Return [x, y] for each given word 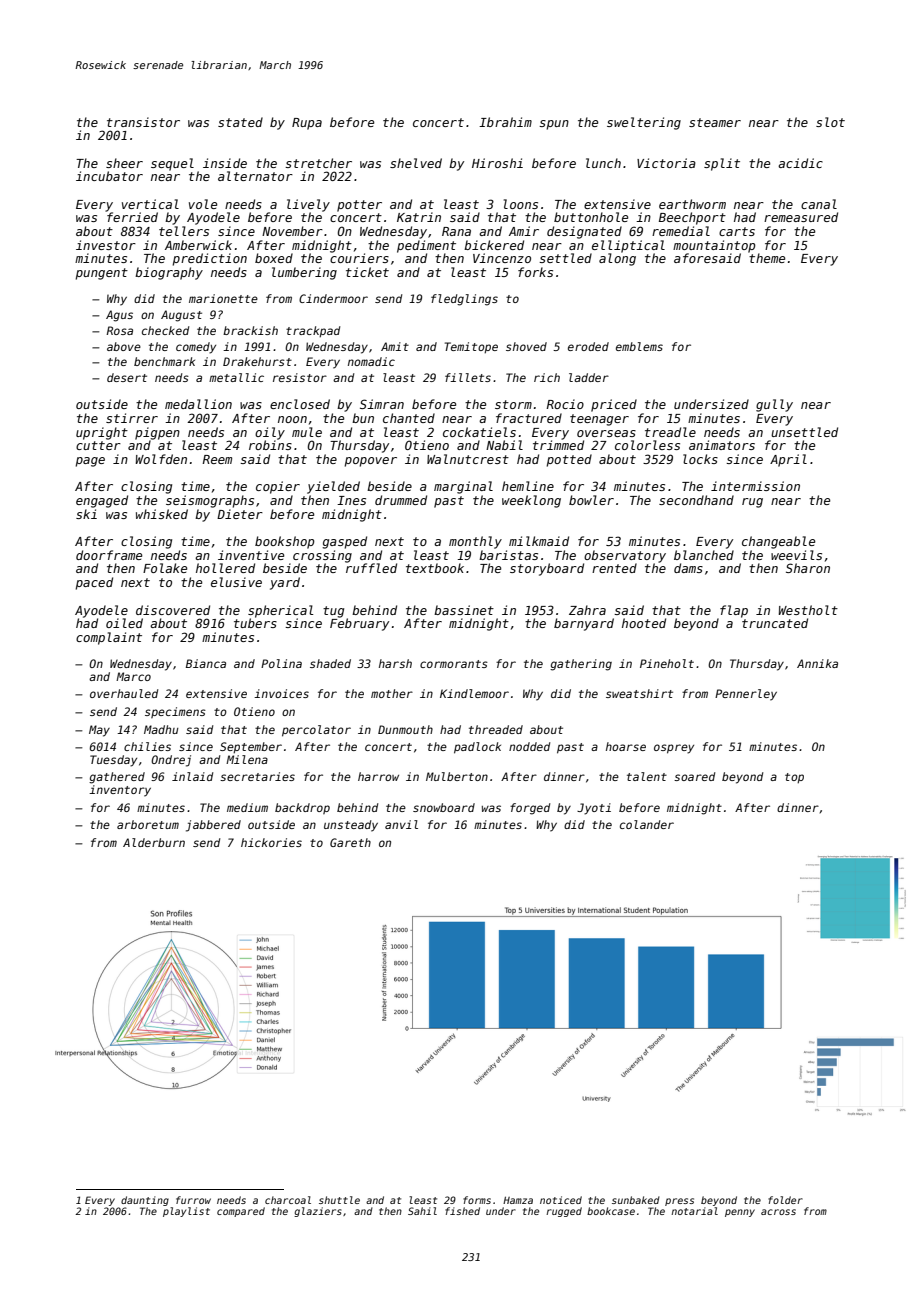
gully [774, 405]
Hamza [518, 1200]
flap [734, 611]
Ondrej [171, 761]
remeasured [801, 217]
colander [647, 824]
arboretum [148, 824]
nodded [529, 746]
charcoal [288, 1200]
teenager [599, 420]
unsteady [351, 826]
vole [203, 204]
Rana [456, 231]
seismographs [210, 501]
